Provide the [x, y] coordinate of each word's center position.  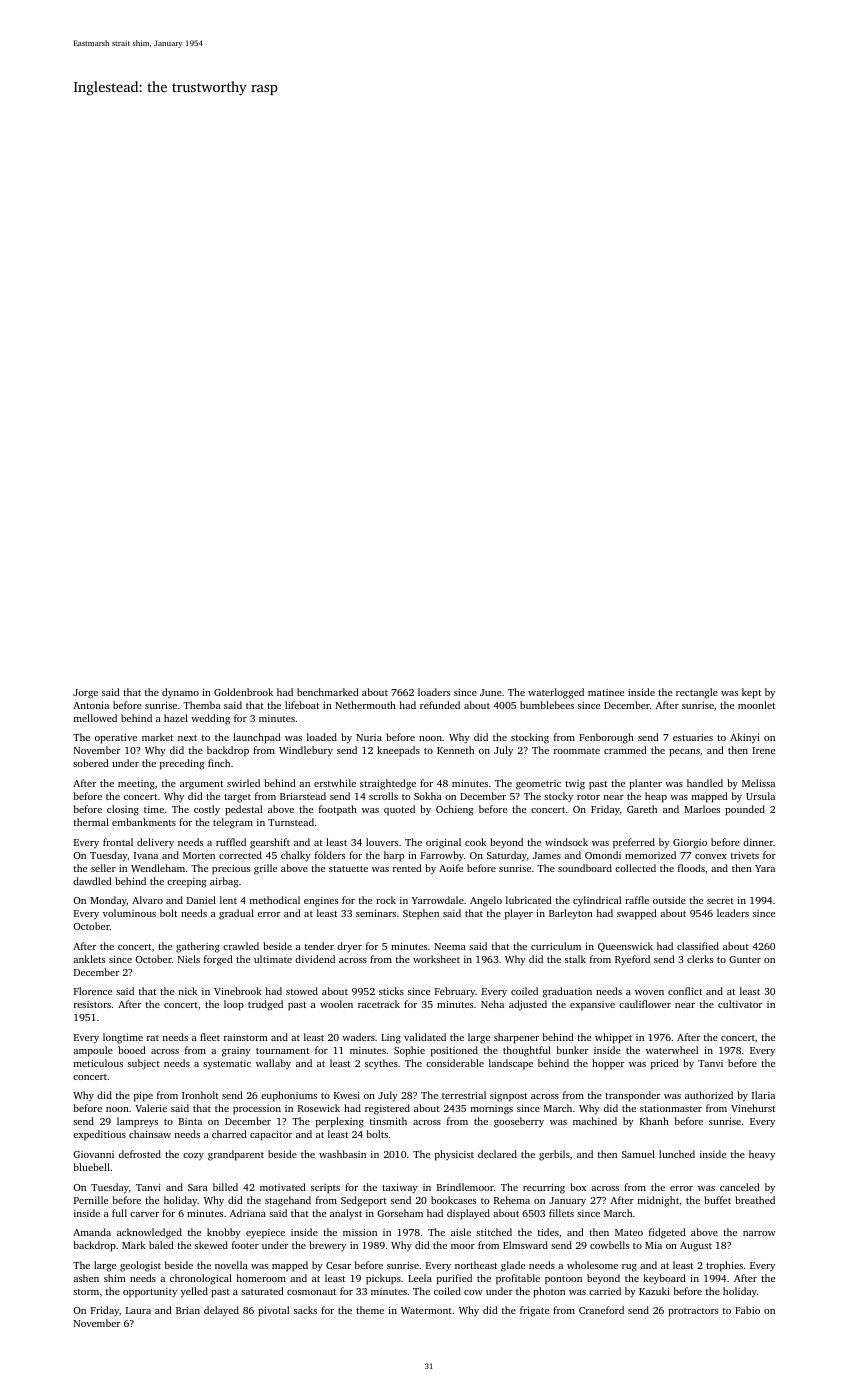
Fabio [747, 1310]
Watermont [426, 1310]
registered [387, 1109]
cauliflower [645, 1004]
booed [132, 1050]
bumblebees [547, 705]
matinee [606, 692]
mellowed [95, 718]
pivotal [273, 1311]
